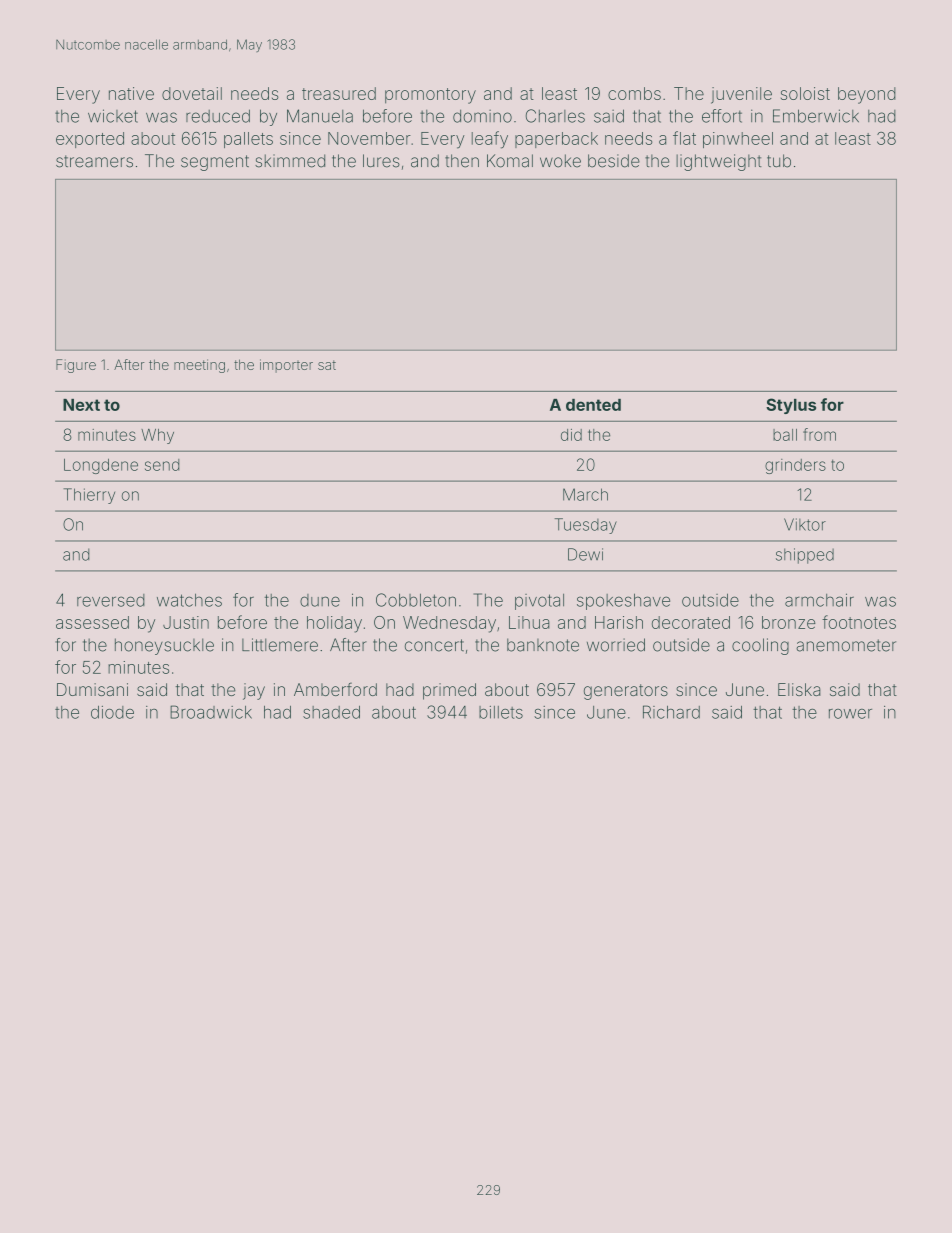 This document has height=1233, width=952. What do you see at coordinates (490, 140) in the document?
I see `leafy` at bounding box center [490, 140].
